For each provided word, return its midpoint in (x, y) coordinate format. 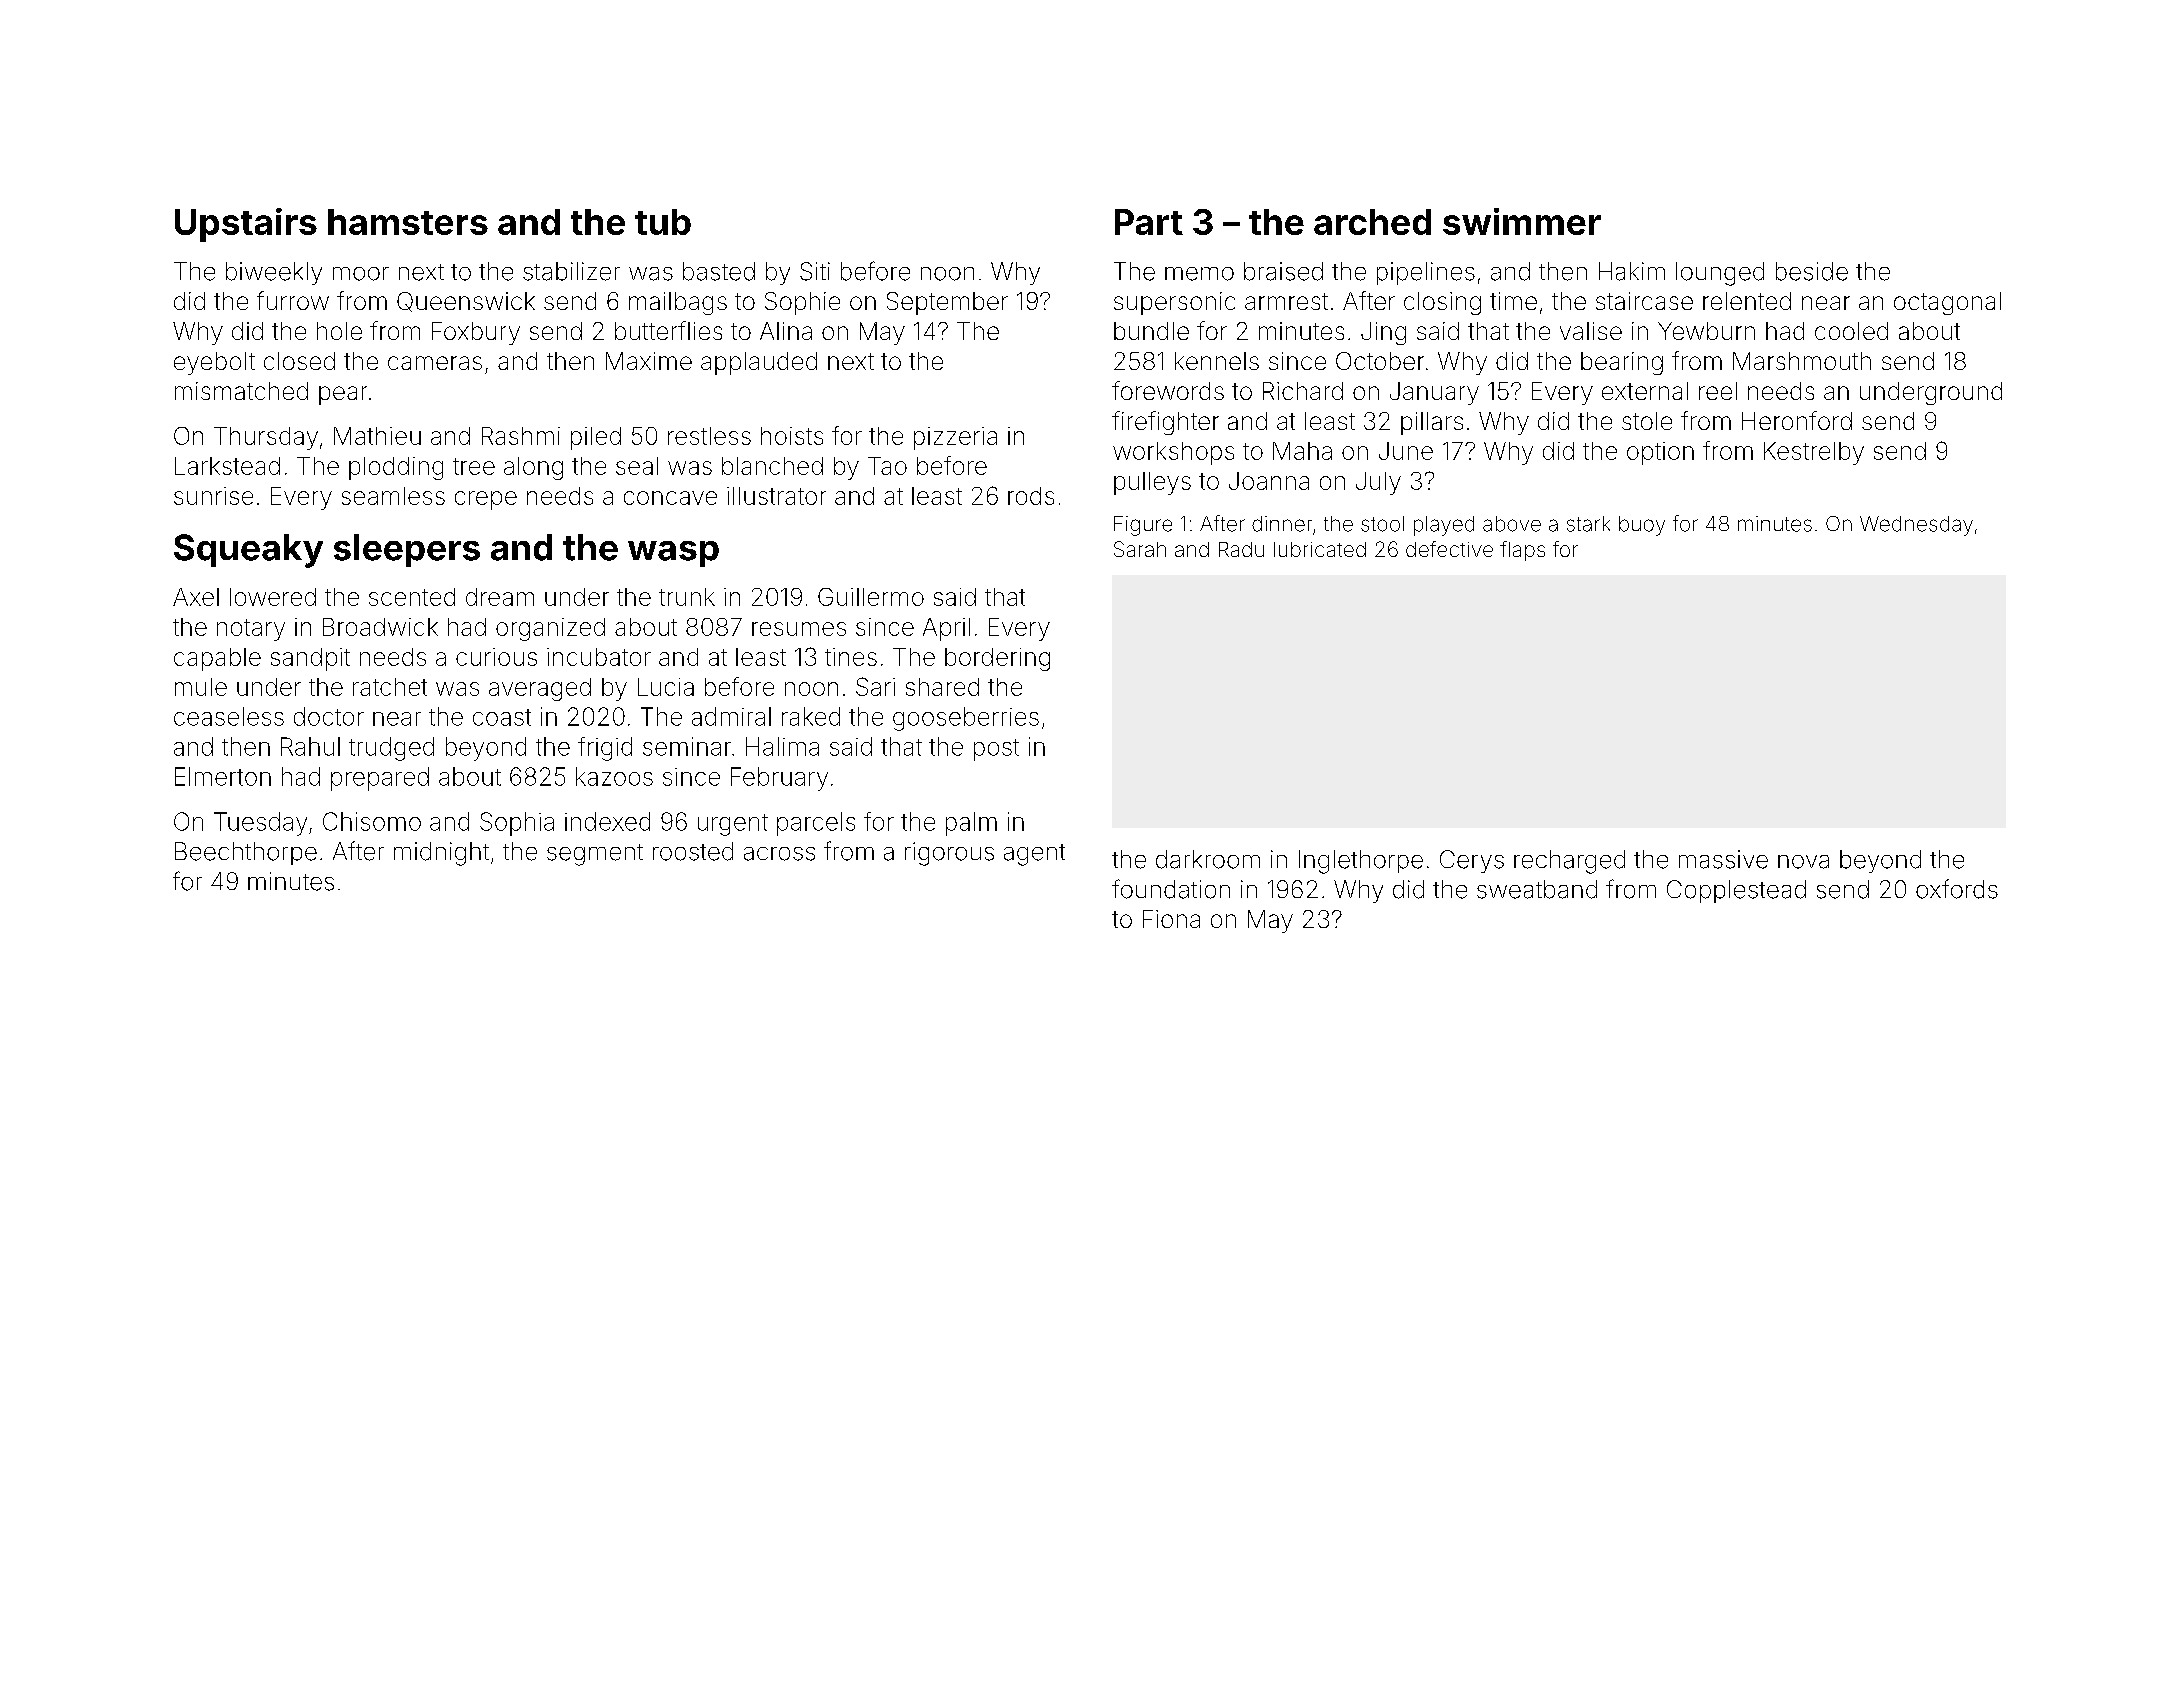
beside (1812, 271)
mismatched (241, 391)
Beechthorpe (246, 853)
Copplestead (1736, 891)
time (1513, 301)
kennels (1217, 361)
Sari (875, 686)
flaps (1522, 551)
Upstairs (246, 225)
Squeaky (248, 551)
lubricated (1320, 549)
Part (1149, 222)
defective (1449, 549)
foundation (1171, 889)
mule (201, 687)
